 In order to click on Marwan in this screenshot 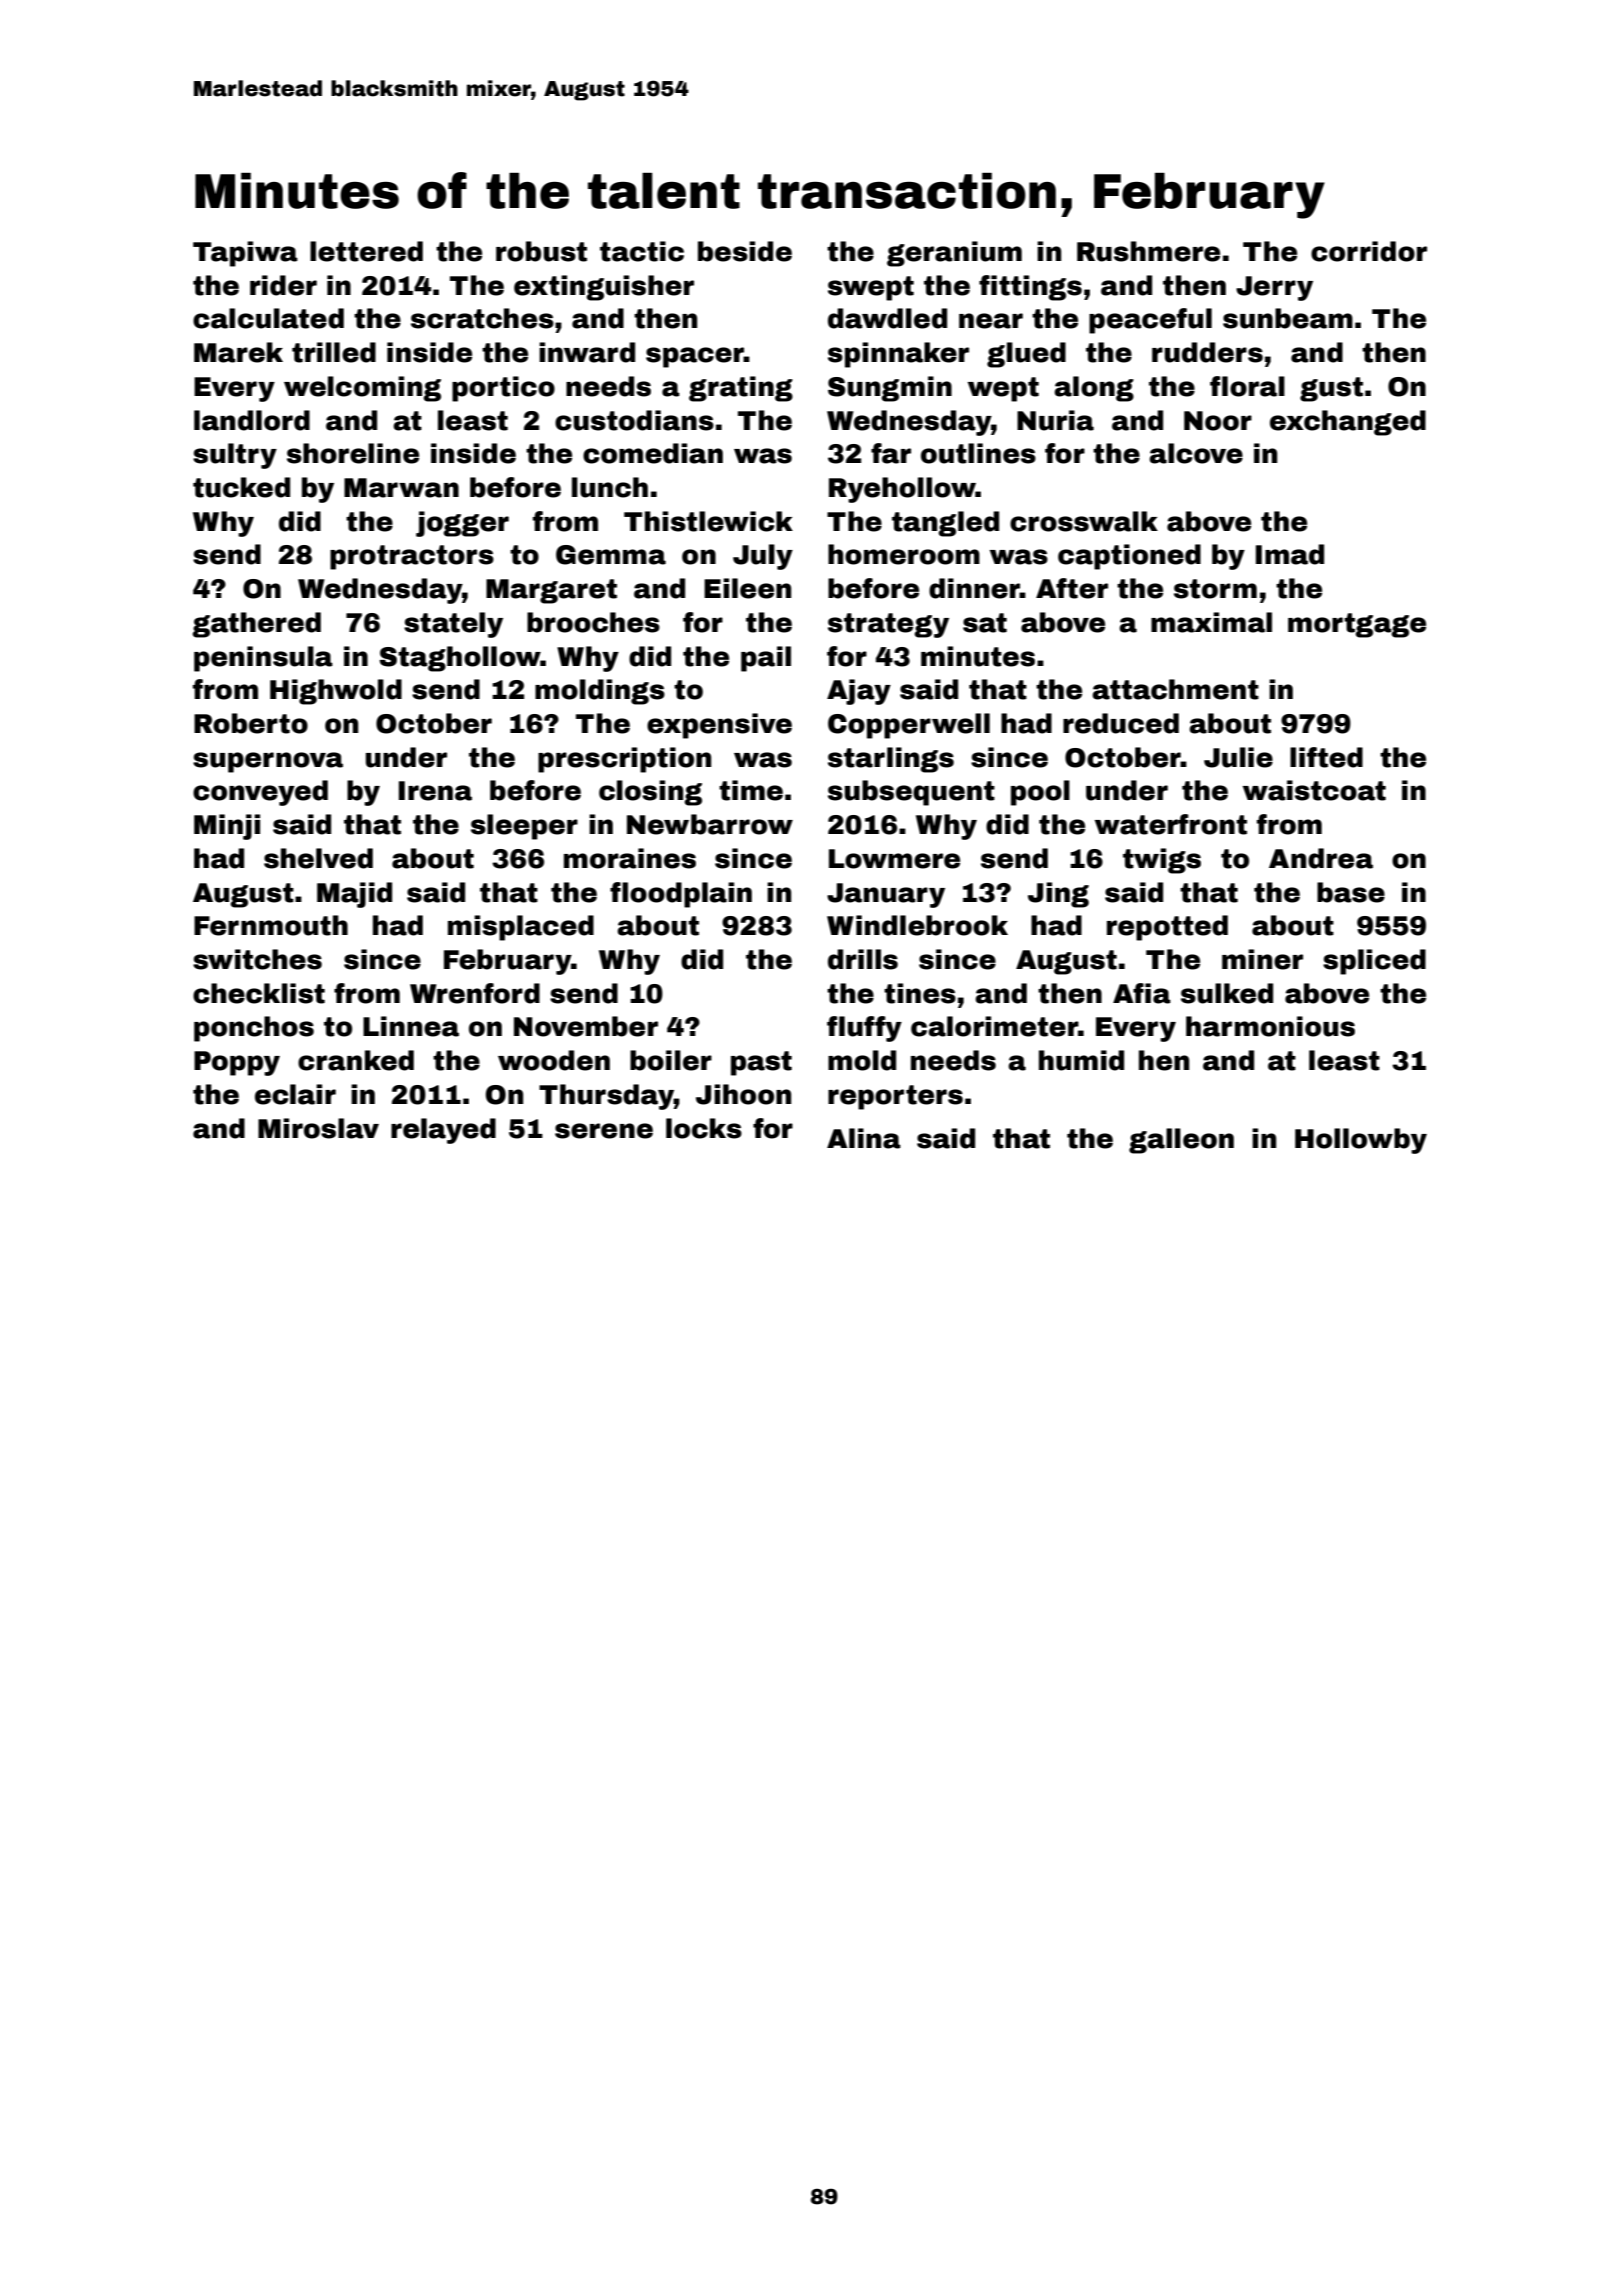, I will do `click(401, 488)`.
